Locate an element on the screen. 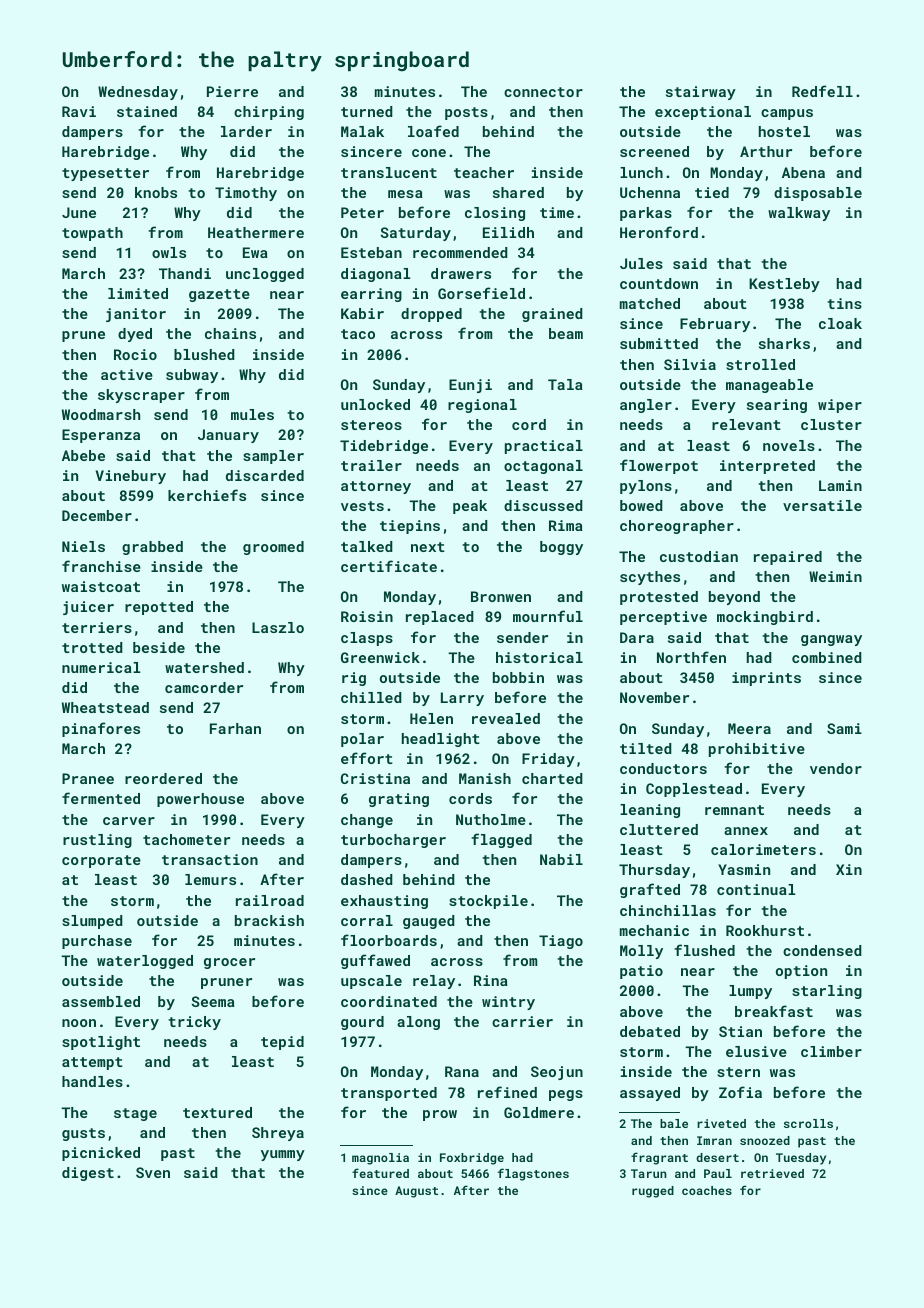 Image resolution: width=924 pixels, height=1308 pixels. sharks is located at coordinates (784, 343).
